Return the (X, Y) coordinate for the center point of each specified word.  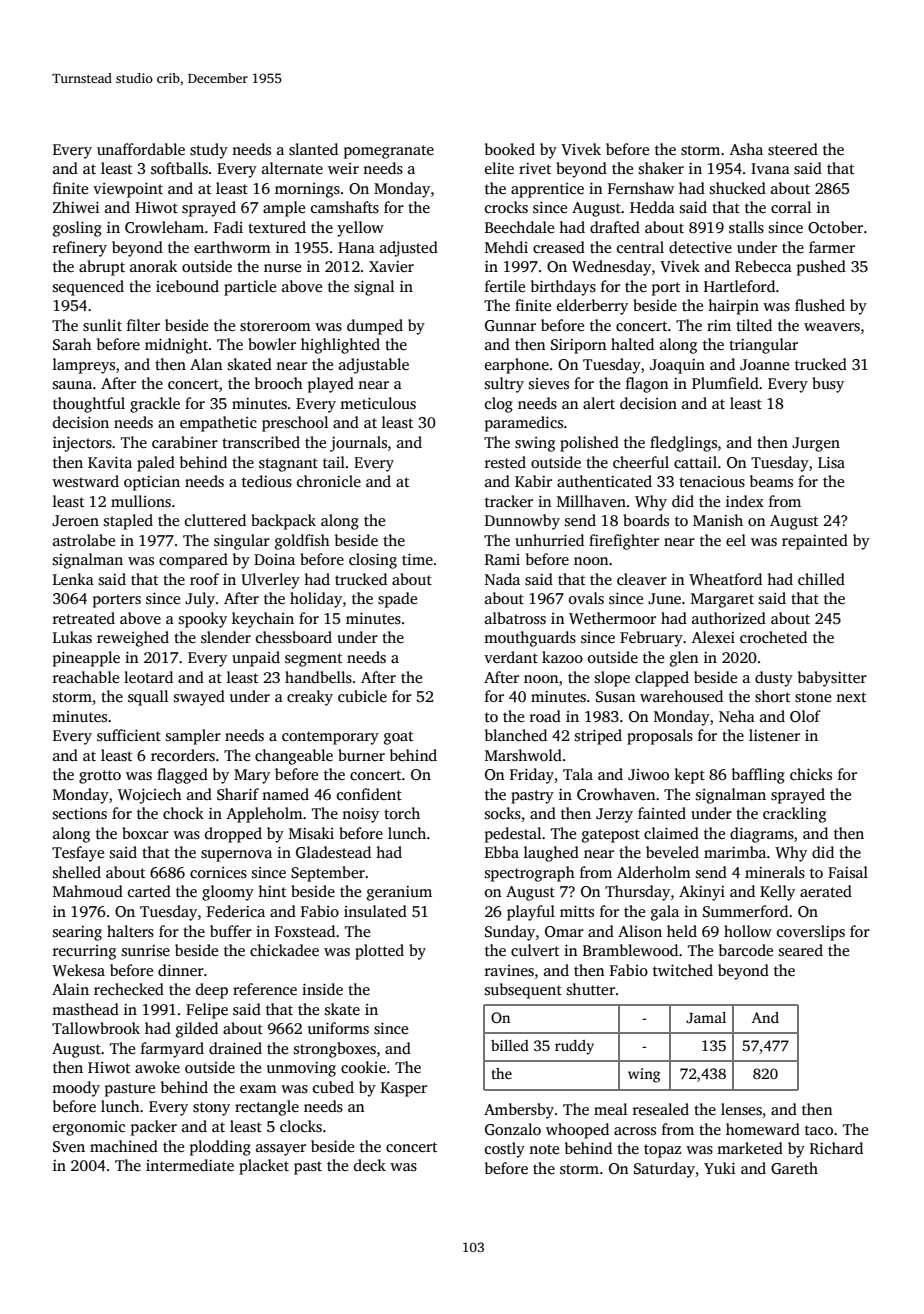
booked (510, 149)
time (417, 559)
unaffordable (141, 149)
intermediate (190, 1165)
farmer (832, 247)
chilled (821, 579)
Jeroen (75, 520)
